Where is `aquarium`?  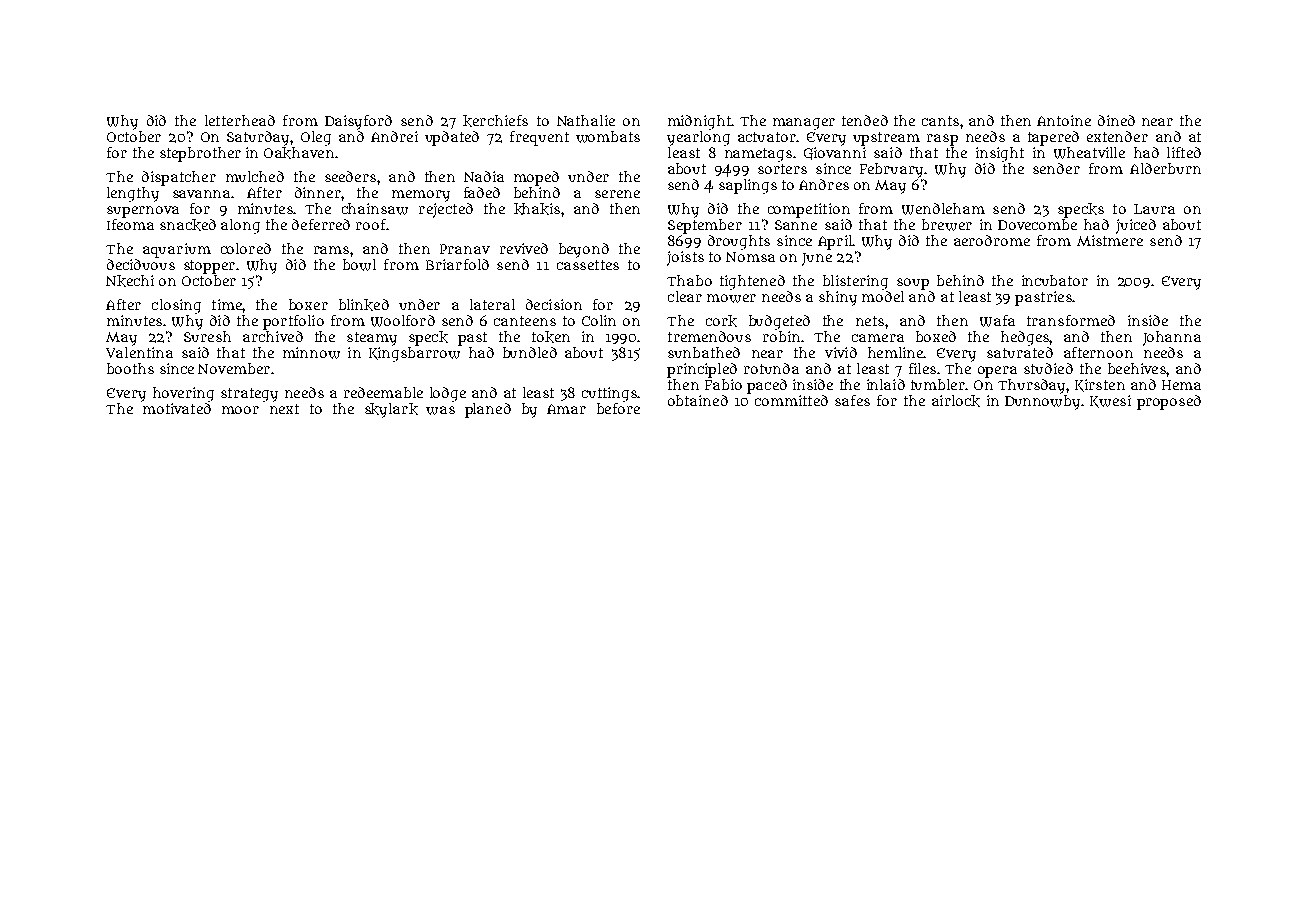 aquarium is located at coordinates (177, 250).
